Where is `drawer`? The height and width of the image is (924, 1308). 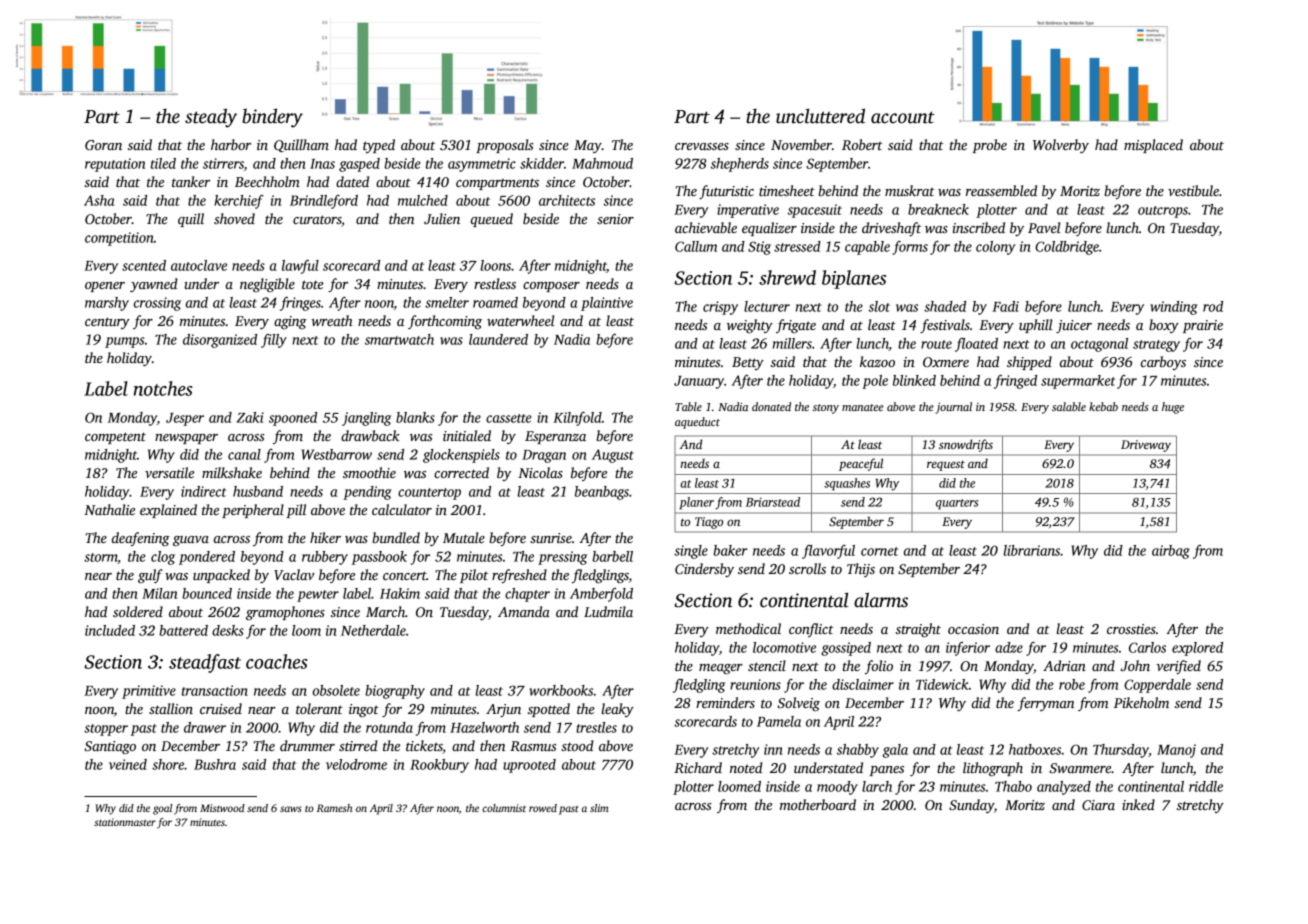 drawer is located at coordinates (205, 727).
